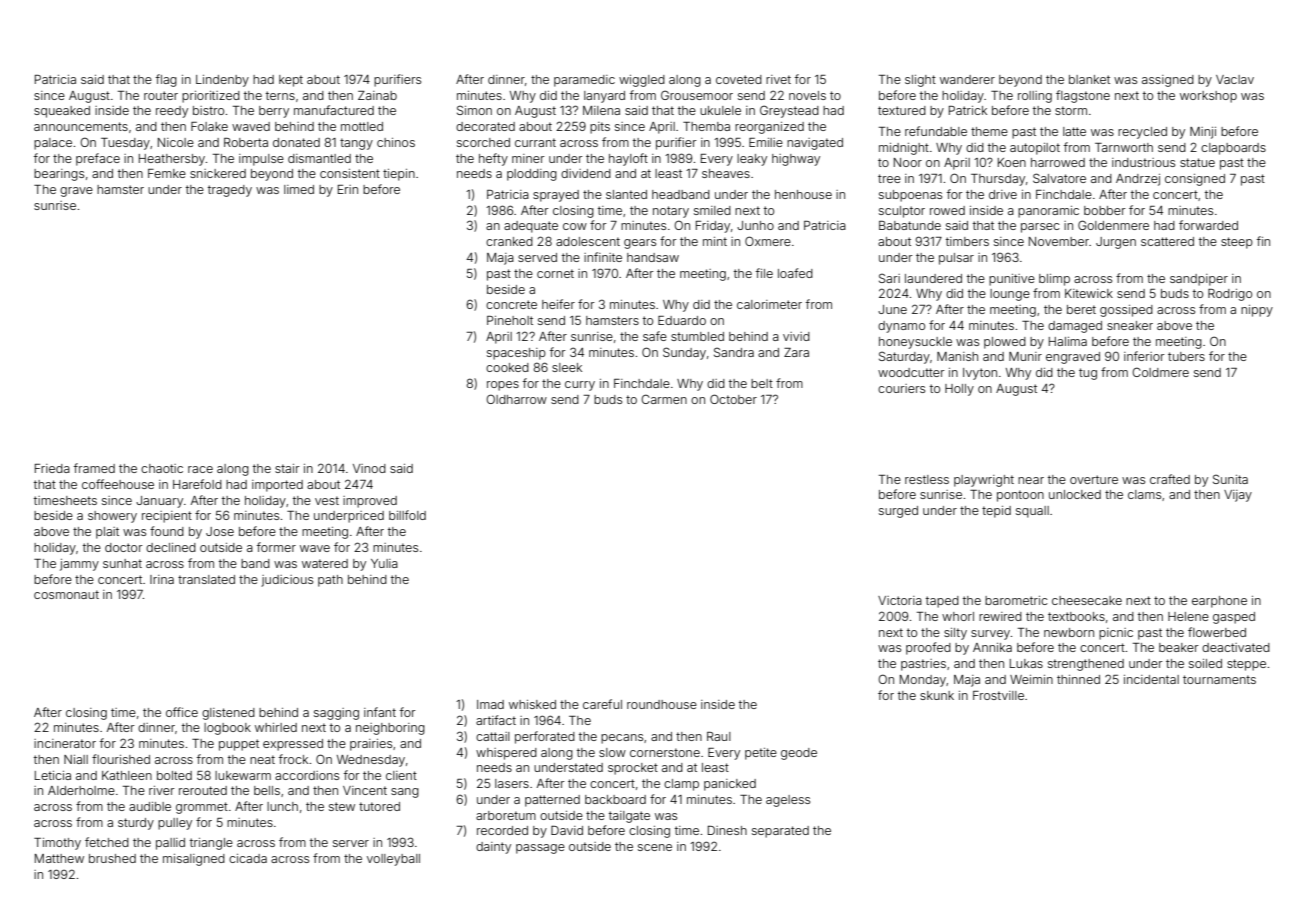 The height and width of the screenshot is (924, 1308). Describe the element at coordinates (778, 79) in the screenshot. I see `rivet` at that location.
